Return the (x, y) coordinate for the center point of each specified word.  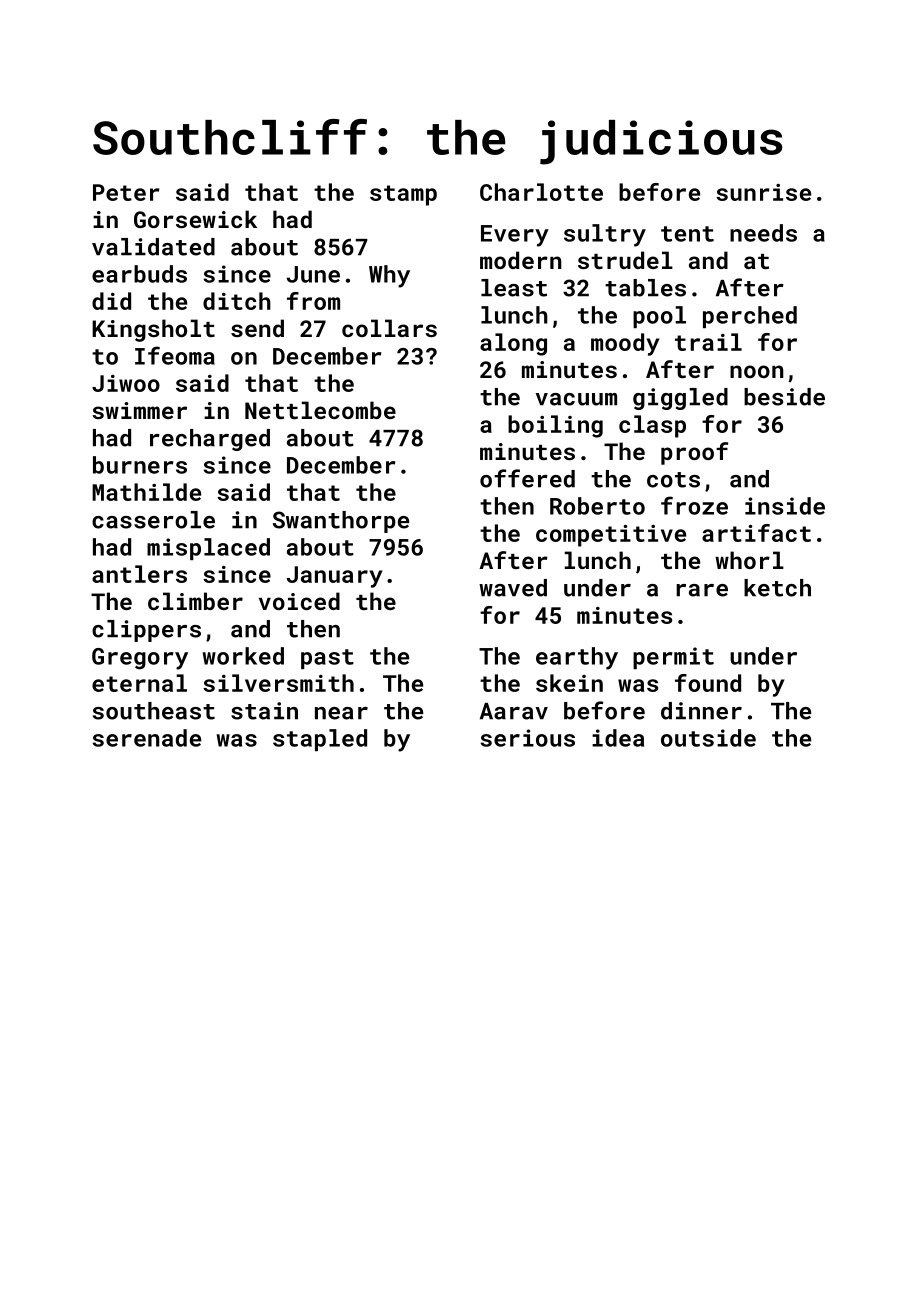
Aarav (514, 711)
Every (515, 236)
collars (389, 328)
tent (687, 234)
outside (708, 738)
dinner (701, 711)
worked (243, 656)
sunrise (763, 192)
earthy (577, 658)
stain (264, 711)
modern (520, 260)
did (111, 301)
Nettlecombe (320, 410)
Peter (126, 192)
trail (708, 342)
